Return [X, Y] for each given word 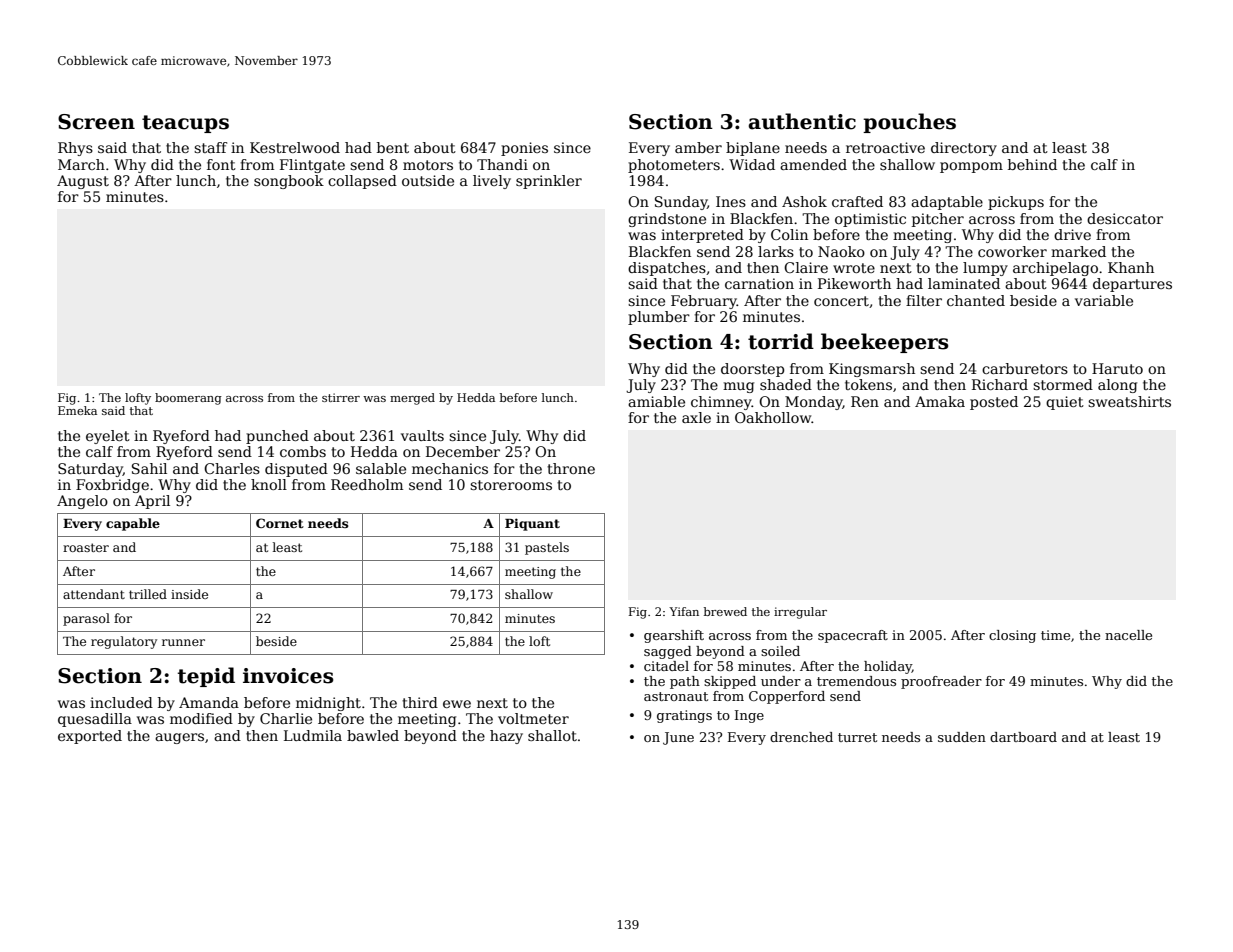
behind [1032, 164]
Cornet [280, 523]
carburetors [1025, 368]
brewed [725, 611]
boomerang [188, 399]
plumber [659, 318]
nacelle [1128, 635]
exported [90, 737]
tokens [868, 384]
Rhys [75, 149]
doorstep [752, 370]
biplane [753, 149]
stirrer [341, 397]
